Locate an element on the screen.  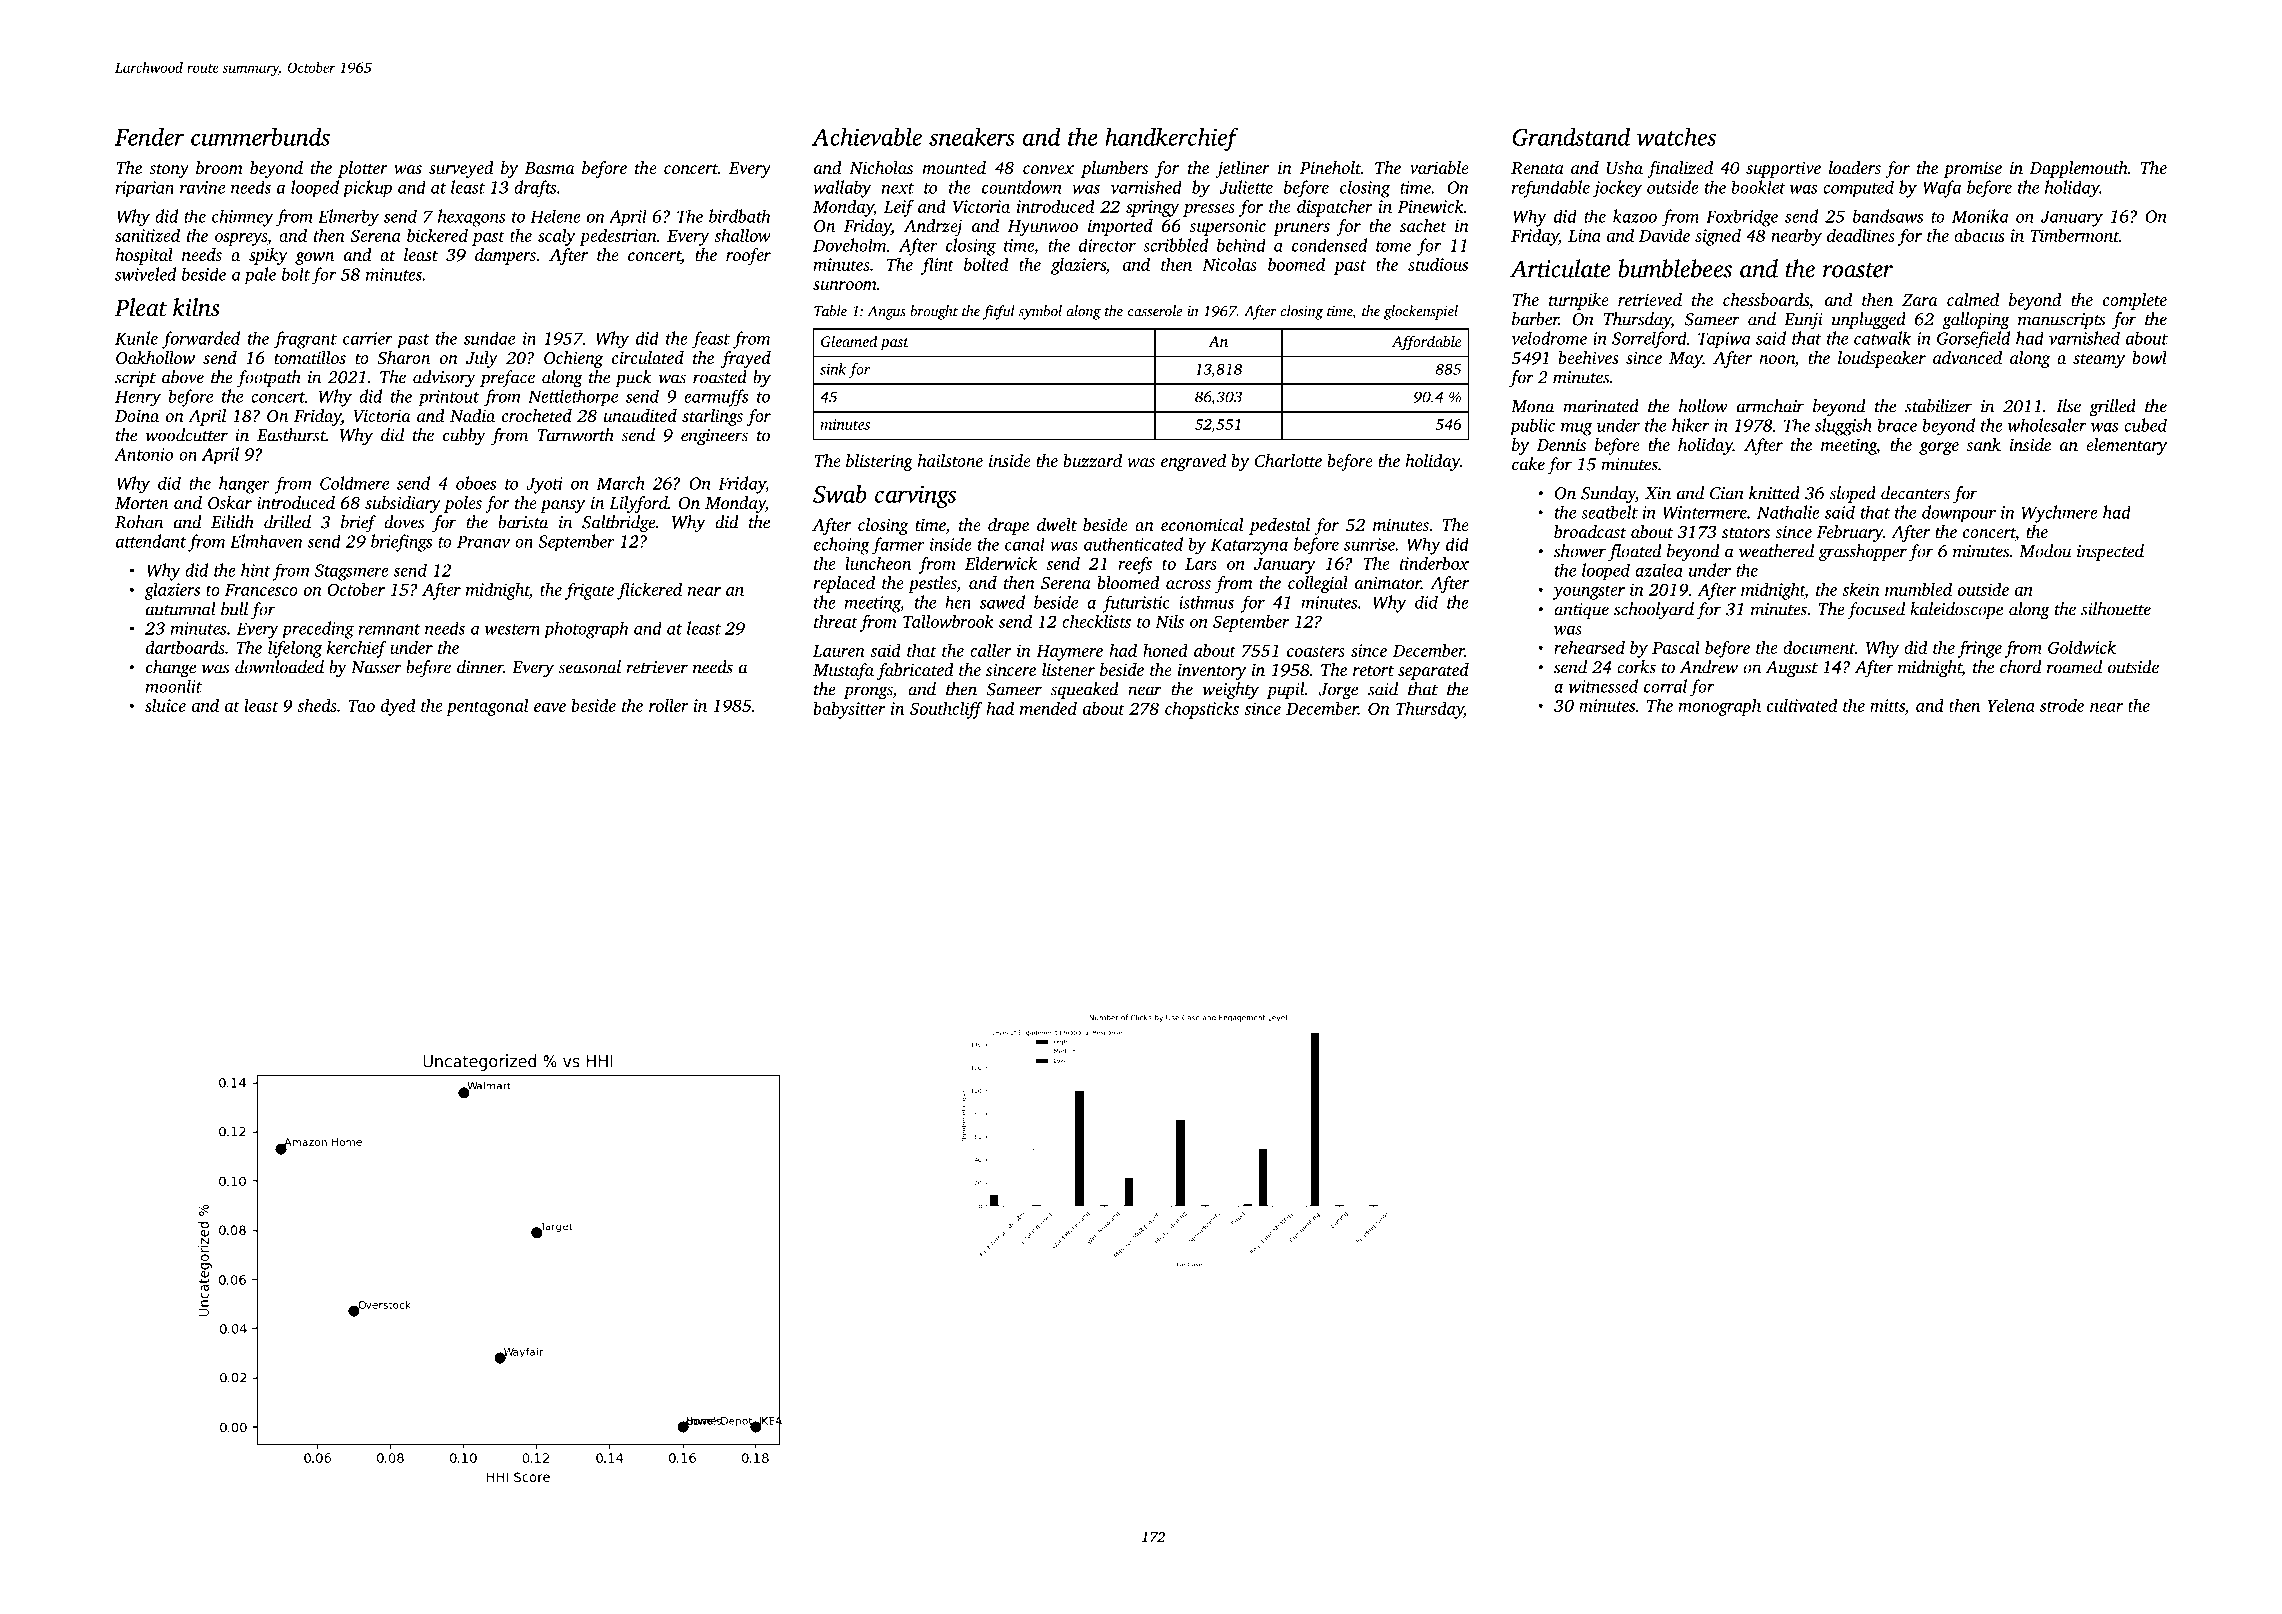
Tao is located at coordinates (361, 706).
